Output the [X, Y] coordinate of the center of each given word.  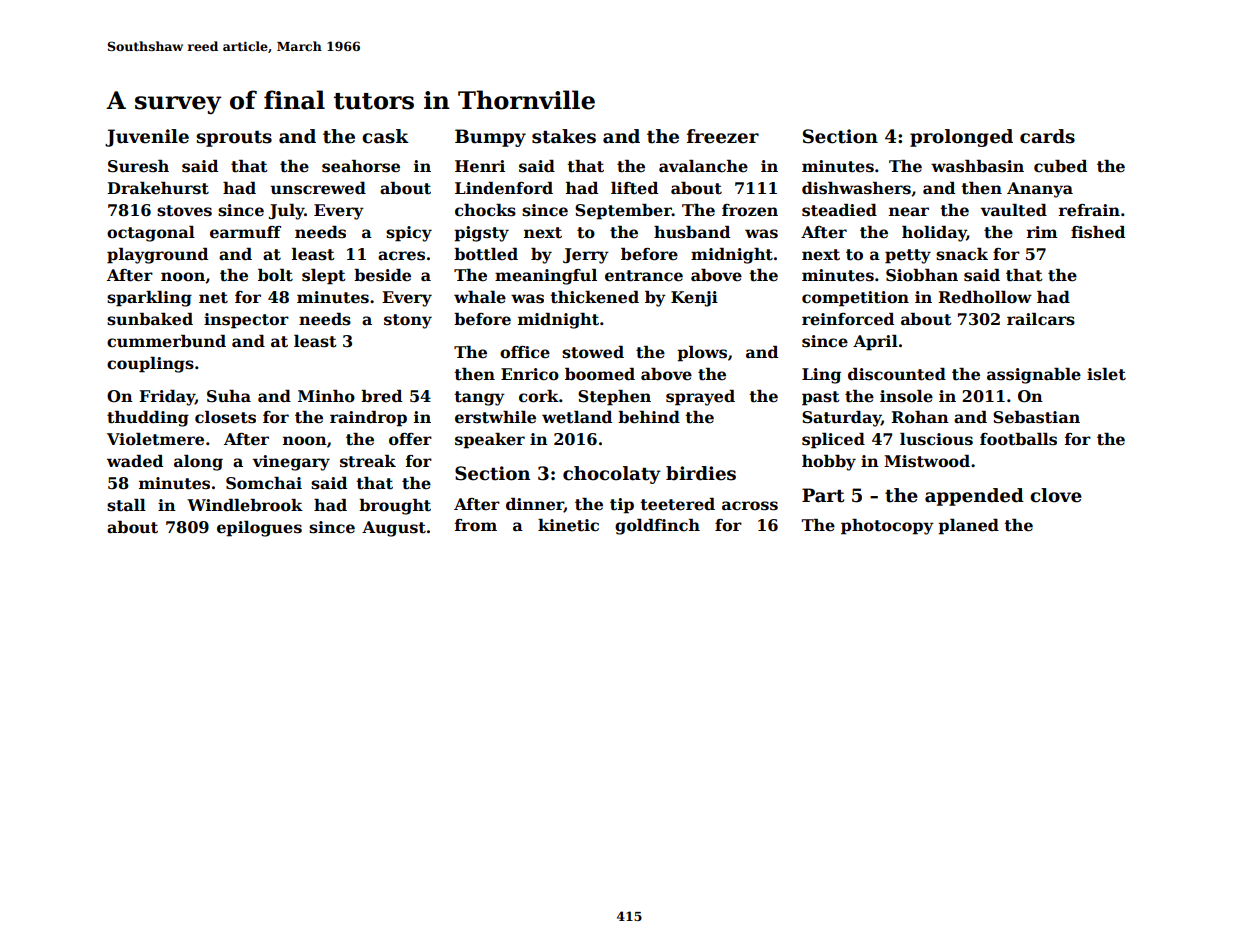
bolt [275, 275]
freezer [723, 136]
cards [1047, 136]
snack [962, 254]
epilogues [259, 529]
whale [480, 297]
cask [385, 136]
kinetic [568, 525]
